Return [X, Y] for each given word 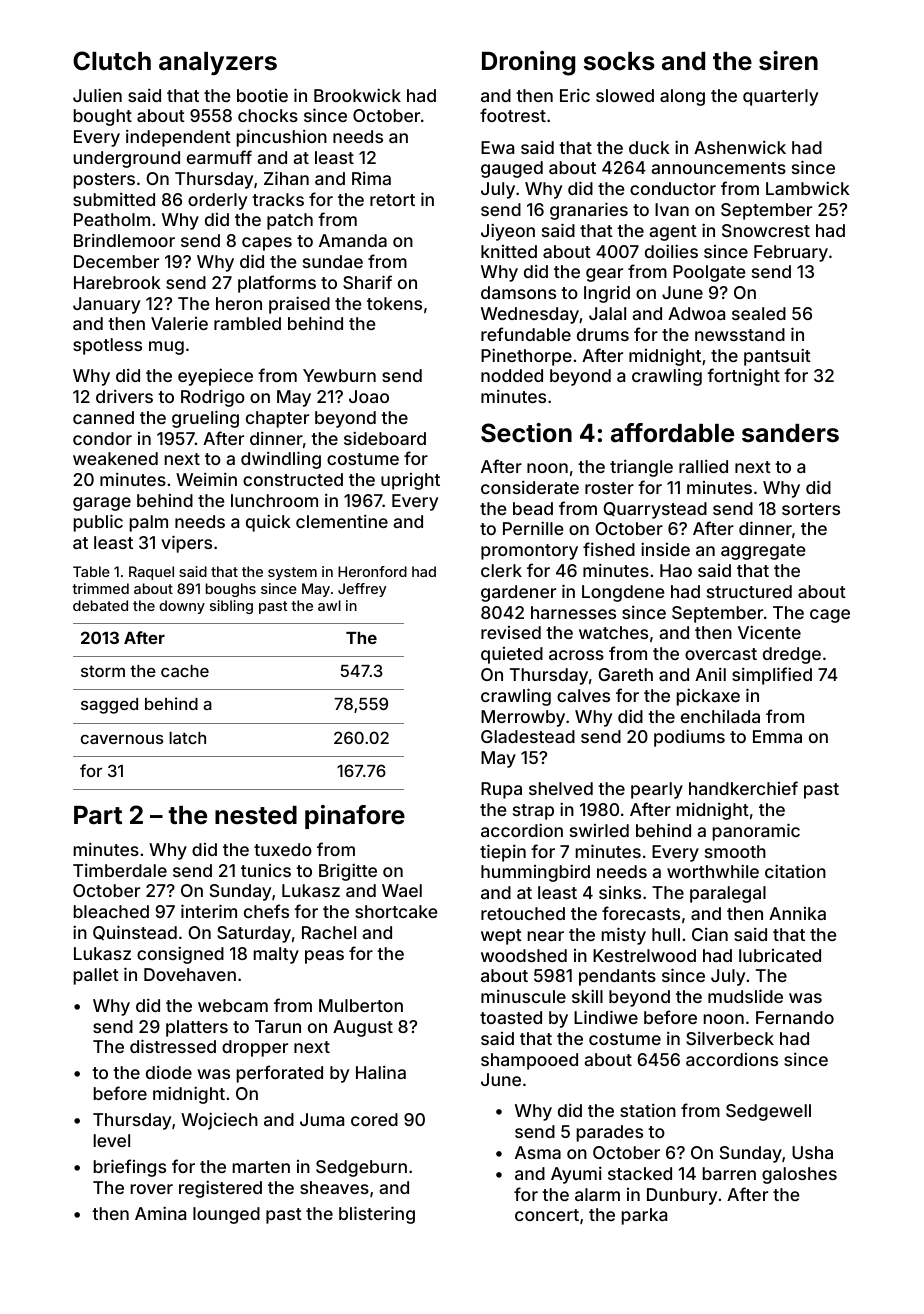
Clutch [112, 60]
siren [788, 61]
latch [187, 738]
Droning [528, 63]
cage [830, 616]
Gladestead [528, 736]
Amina [160, 1213]
